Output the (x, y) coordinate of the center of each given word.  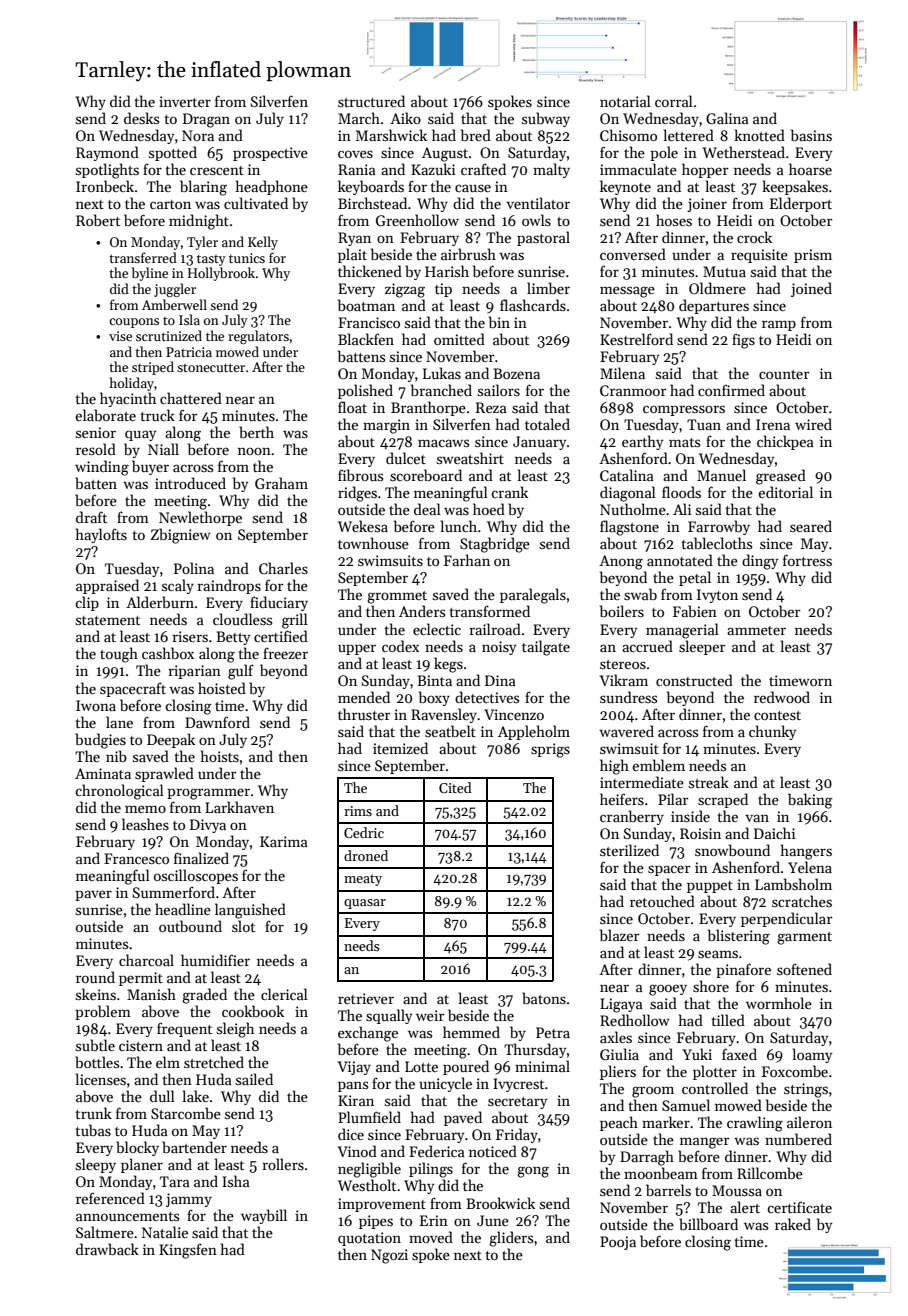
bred (476, 135)
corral (674, 101)
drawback (107, 1249)
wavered (626, 731)
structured (371, 101)
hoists (220, 756)
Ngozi (389, 1256)
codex (400, 646)
